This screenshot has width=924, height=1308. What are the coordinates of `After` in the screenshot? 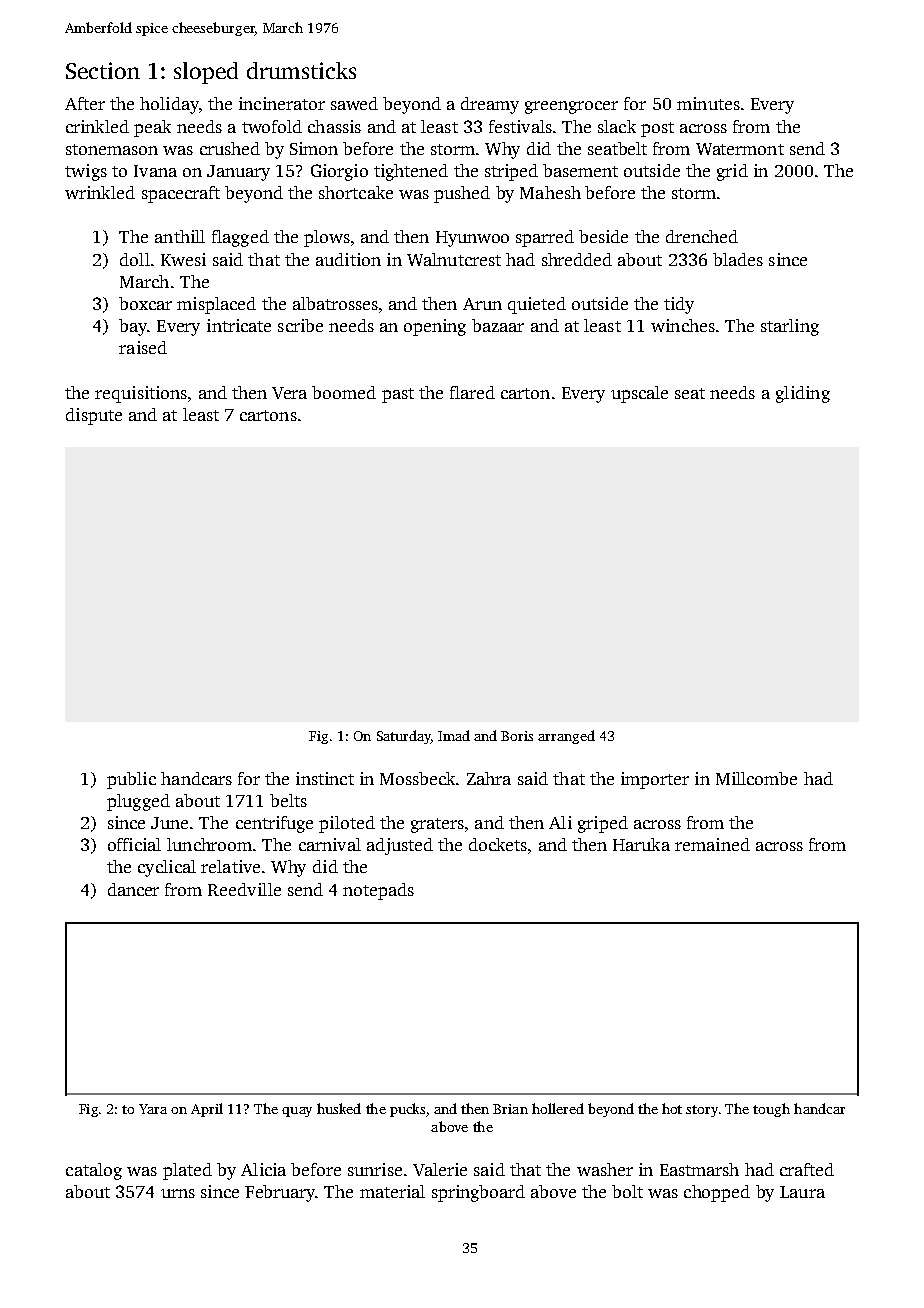 It's located at (85, 103).
